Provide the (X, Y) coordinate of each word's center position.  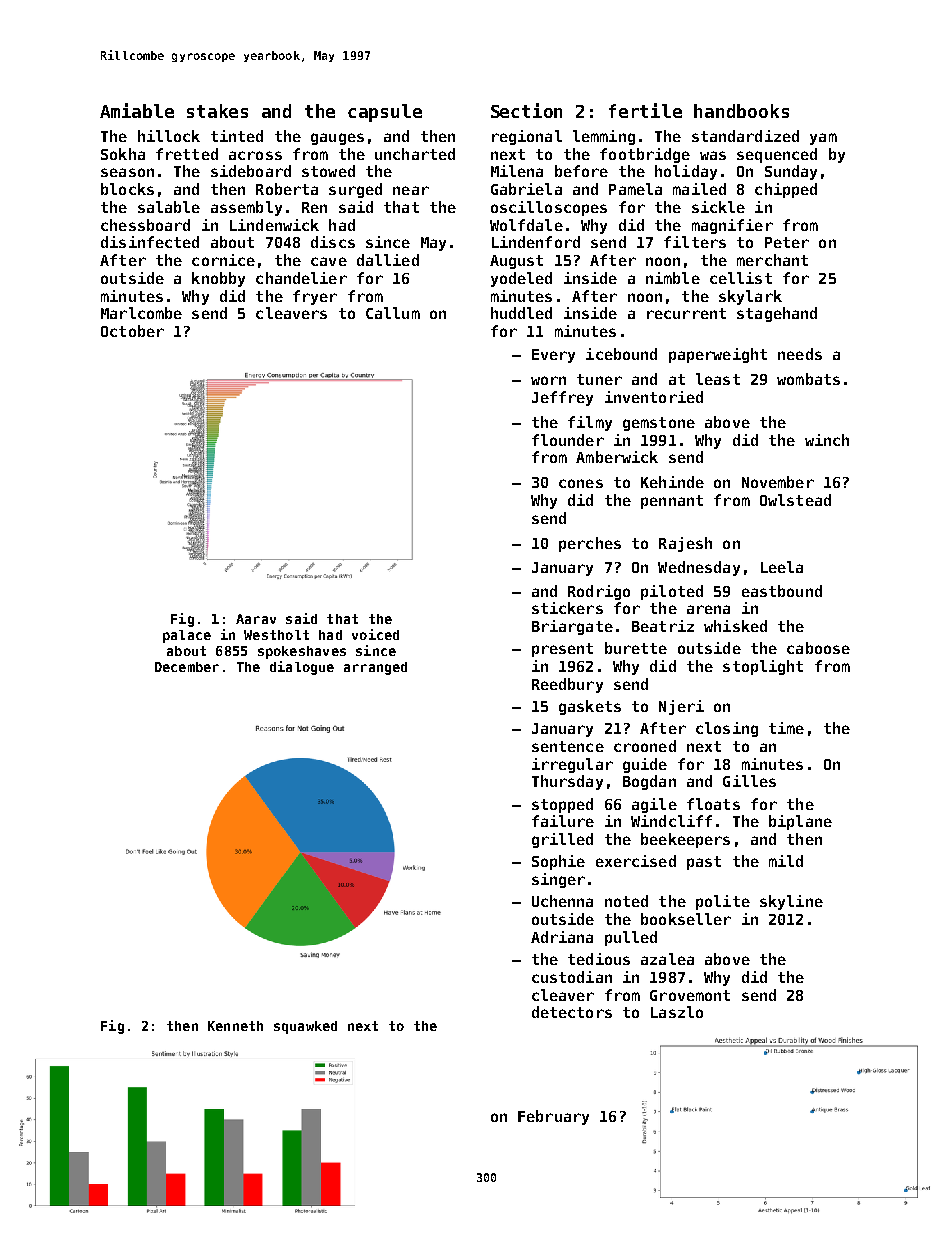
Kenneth (235, 1026)
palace (187, 636)
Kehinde (672, 482)
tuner (599, 379)
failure (563, 821)
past (704, 863)
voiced (375, 634)
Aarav (256, 619)
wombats (808, 379)
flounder (568, 440)
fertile (645, 110)
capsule (385, 113)
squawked (305, 1027)
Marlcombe (141, 313)
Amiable (137, 110)
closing (727, 729)
